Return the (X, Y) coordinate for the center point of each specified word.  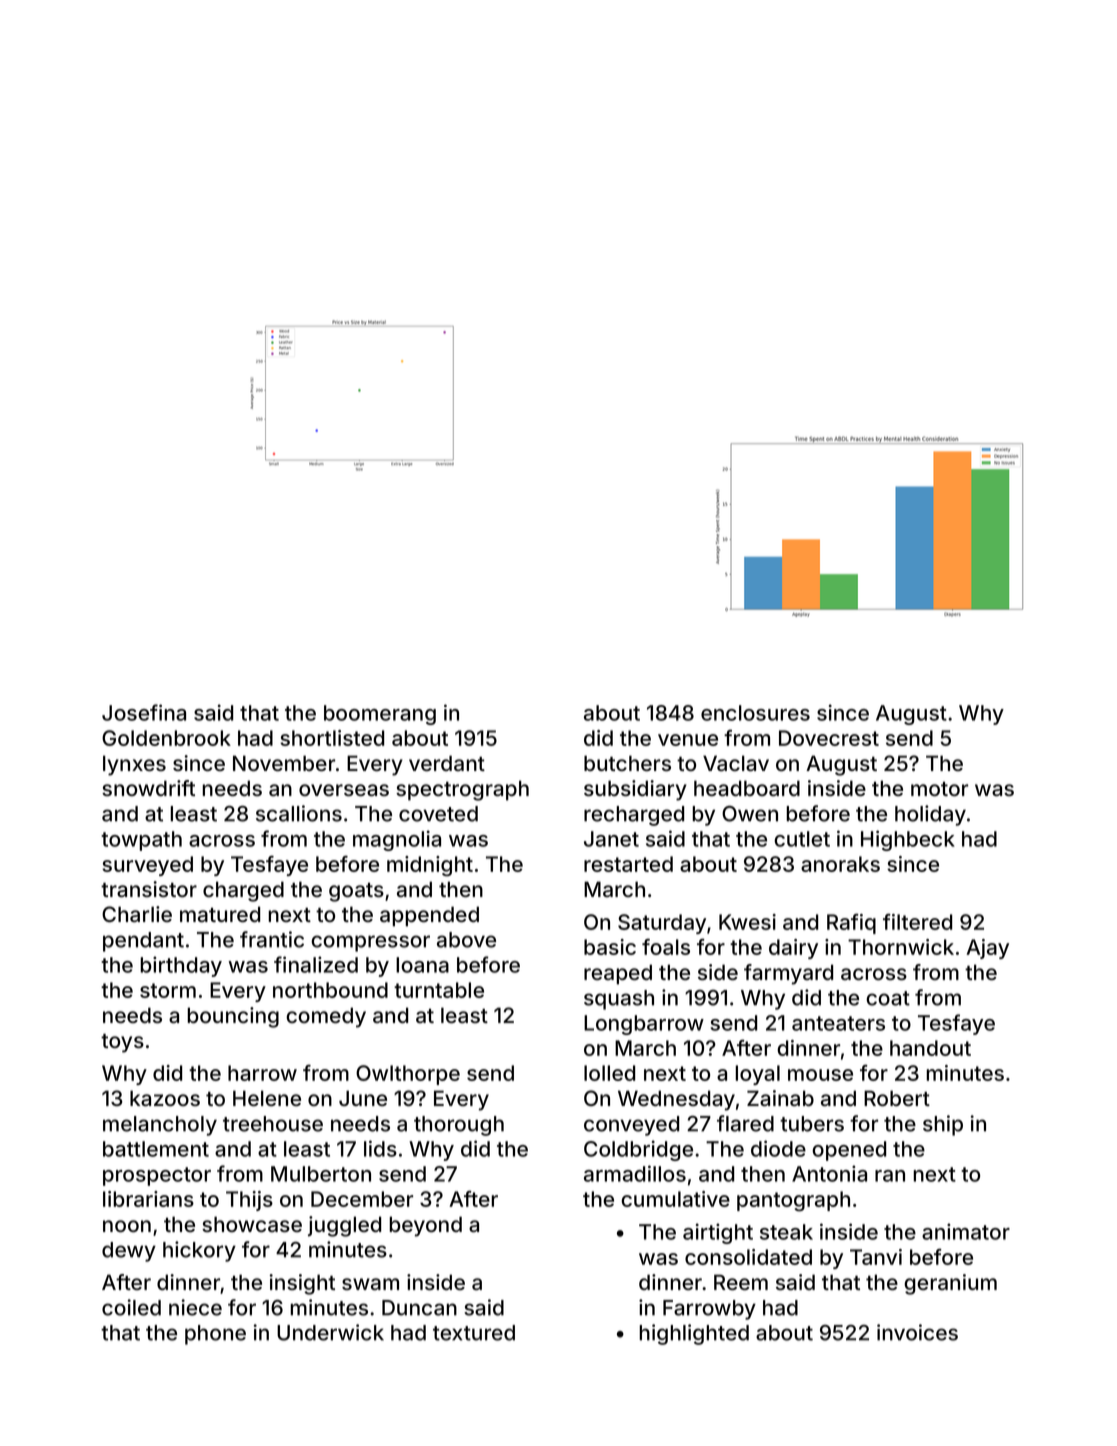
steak (786, 1232)
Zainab (780, 1098)
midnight (430, 866)
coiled (131, 1307)
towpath (141, 841)
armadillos (635, 1173)
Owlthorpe (408, 1075)
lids (380, 1148)
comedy (326, 1017)
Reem (741, 1282)
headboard (747, 788)
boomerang (380, 715)
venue (688, 740)
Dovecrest (829, 738)
